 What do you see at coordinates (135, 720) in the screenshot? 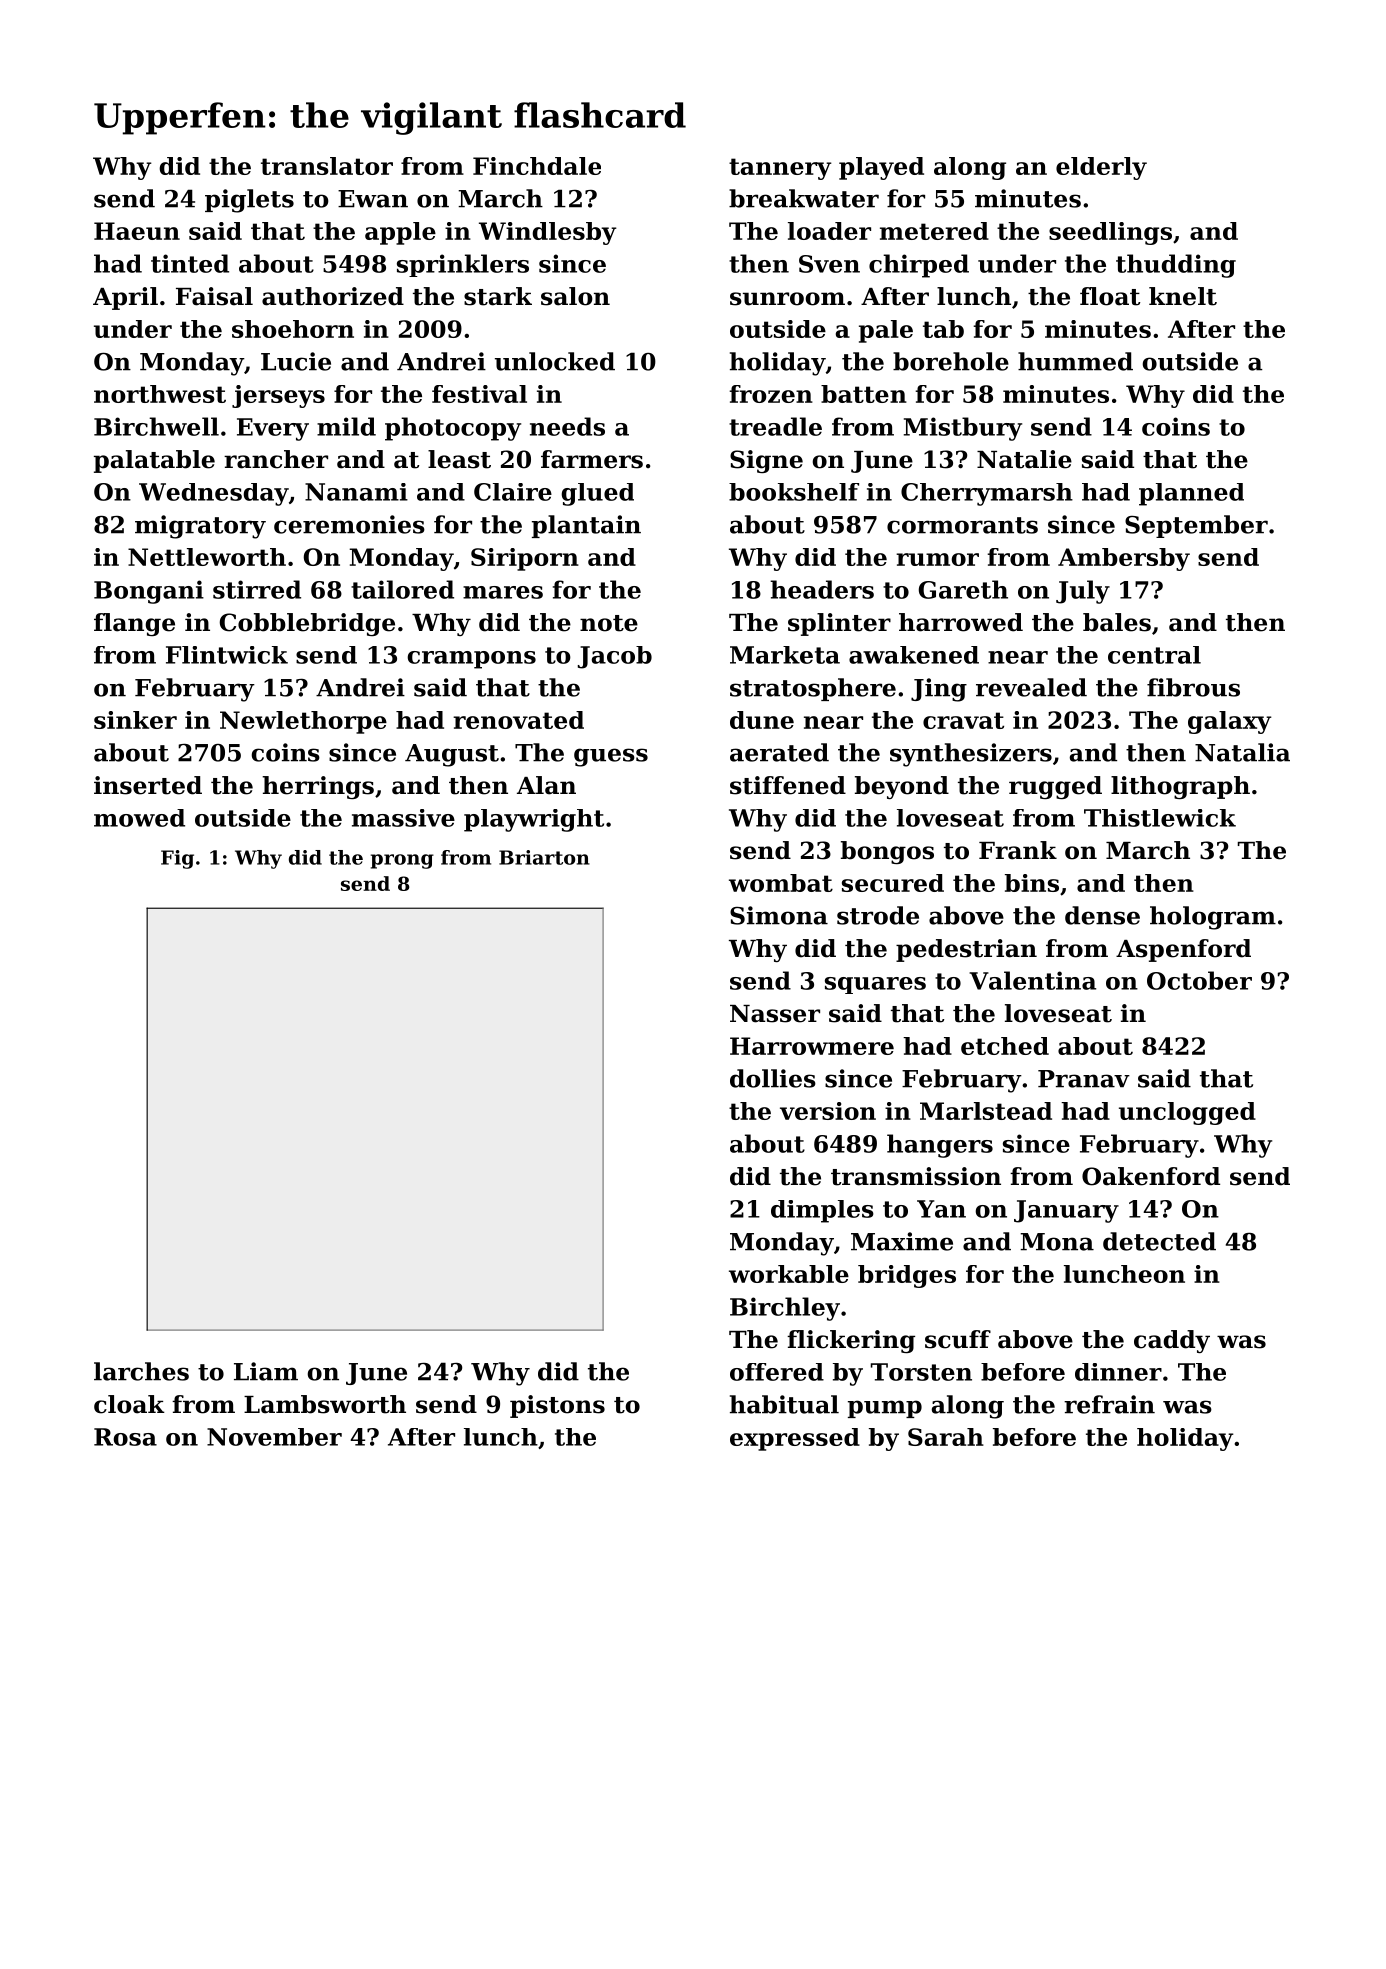
I see `sinker` at bounding box center [135, 720].
